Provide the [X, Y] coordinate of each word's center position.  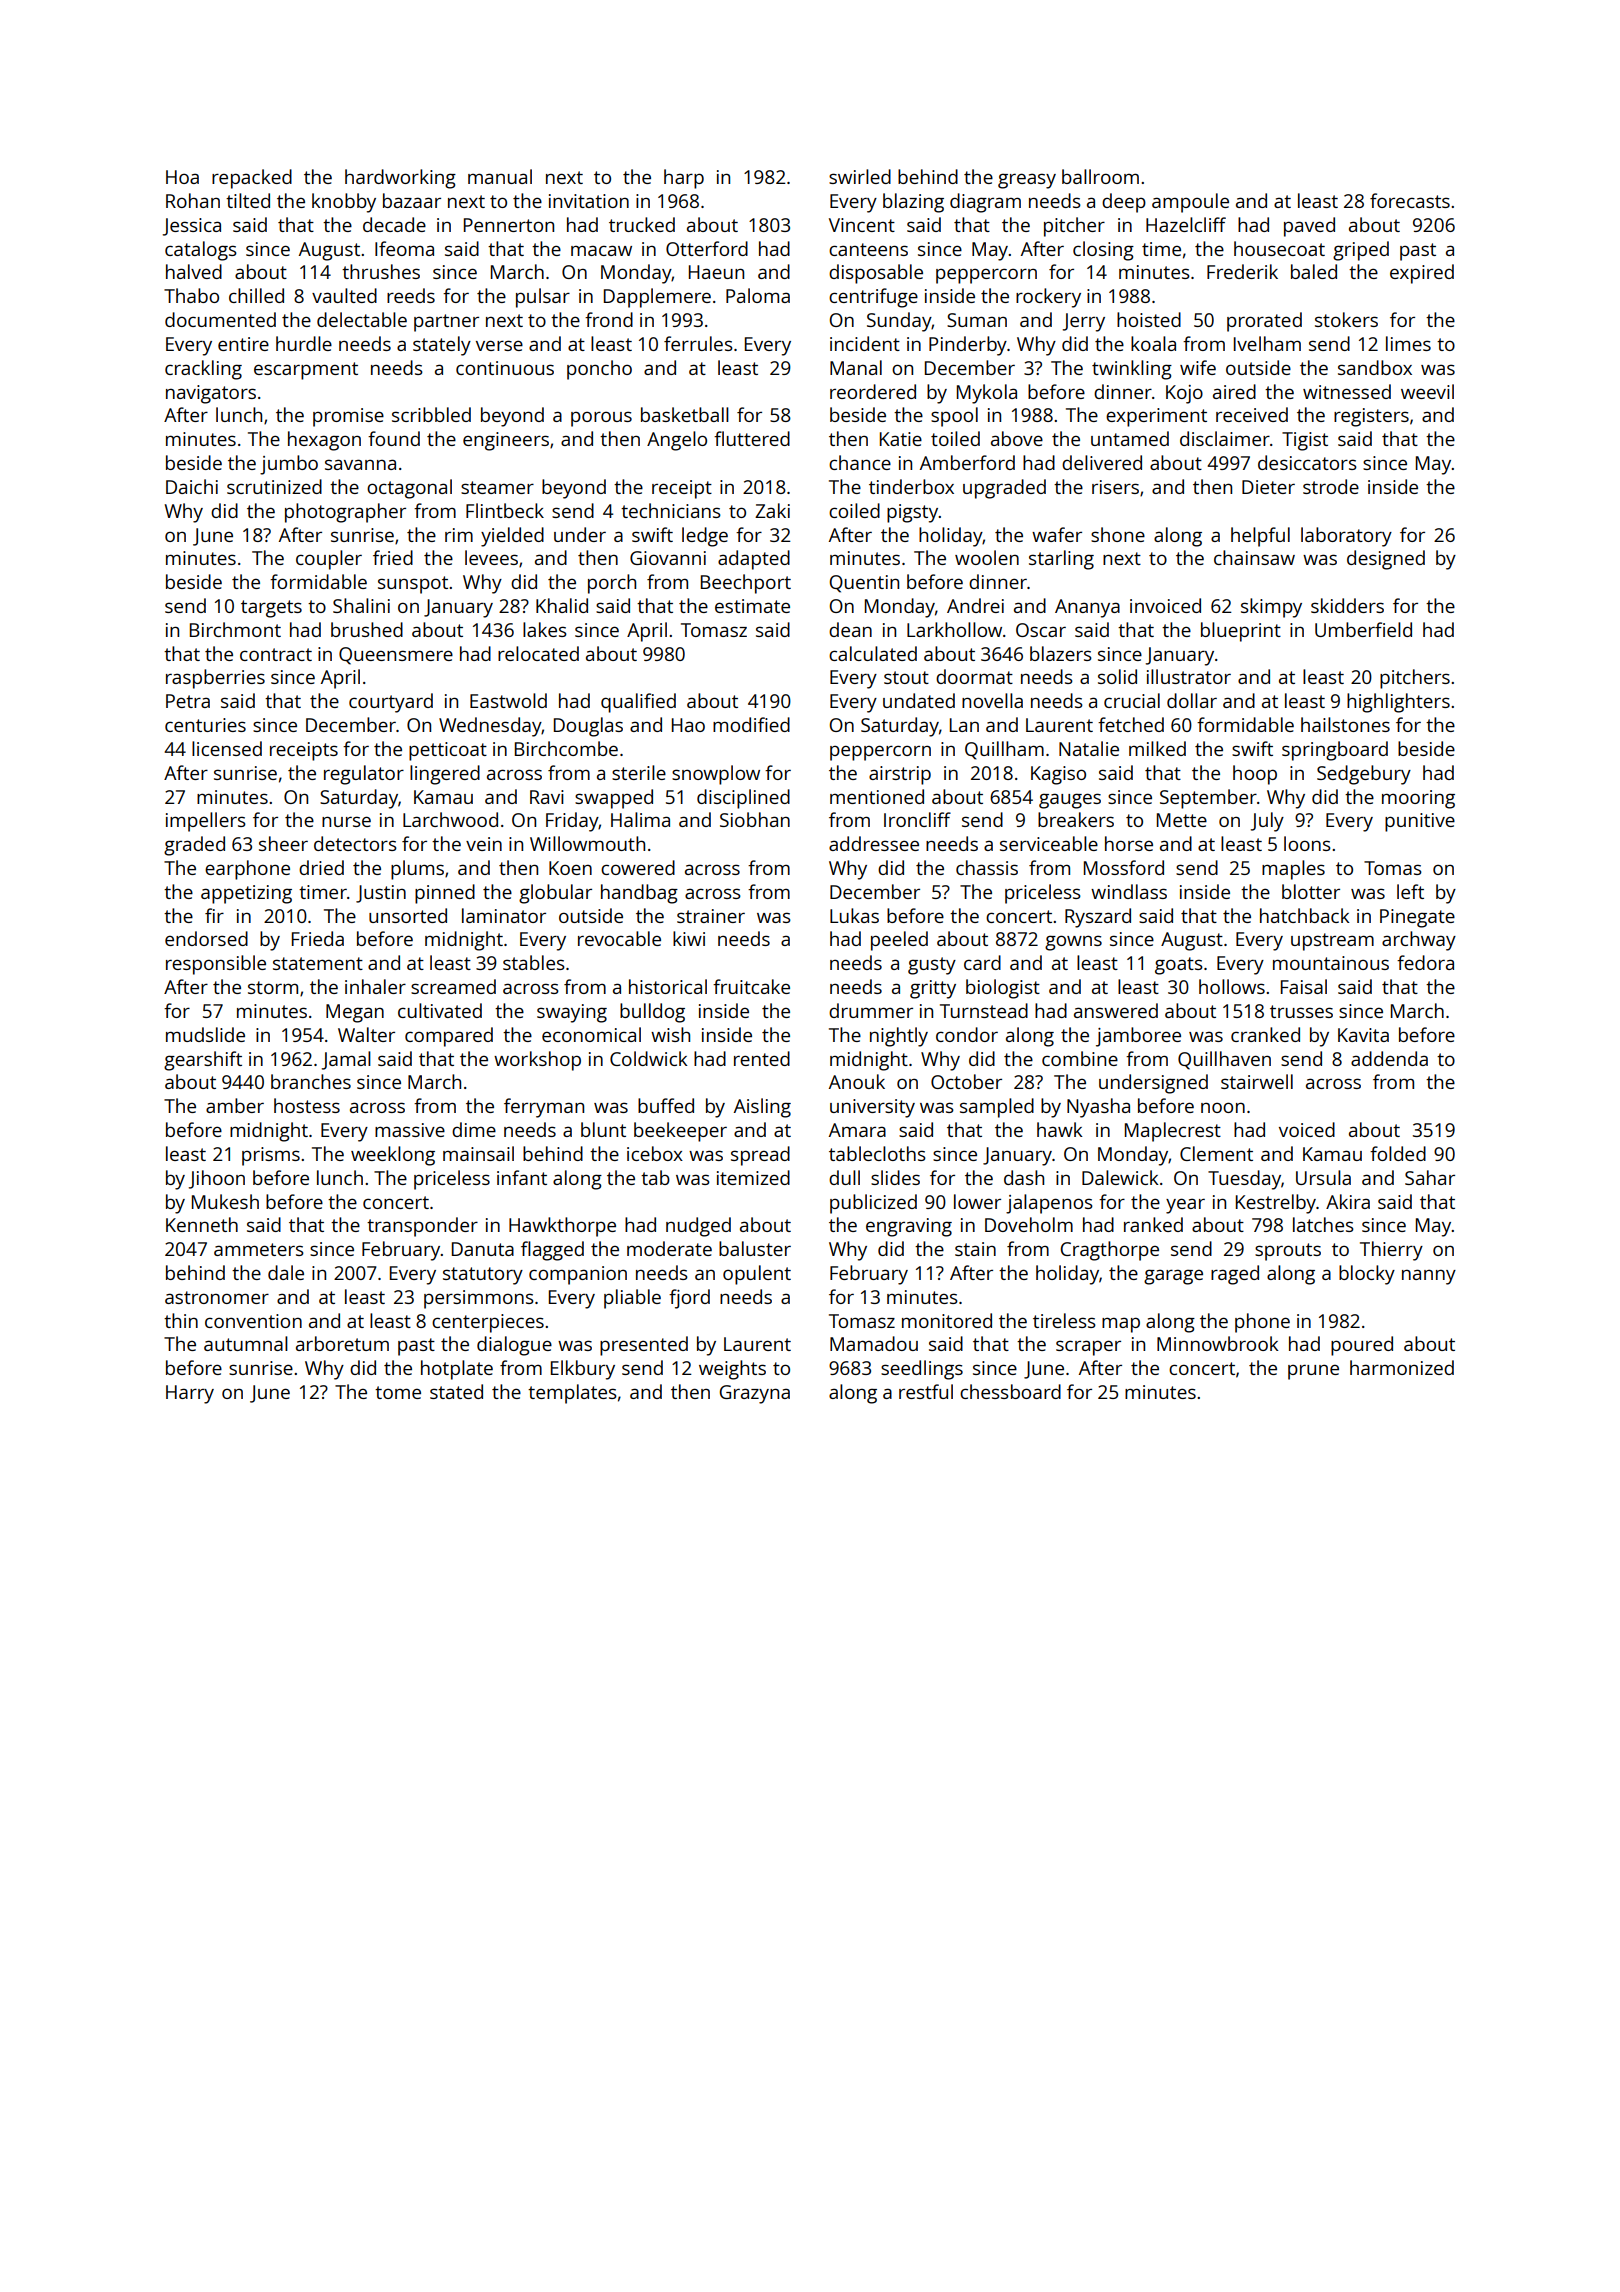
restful [926, 1391]
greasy [1027, 181]
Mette [1182, 820]
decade [394, 224]
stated [456, 1391]
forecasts [1410, 200]
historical [668, 986]
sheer [283, 843]
